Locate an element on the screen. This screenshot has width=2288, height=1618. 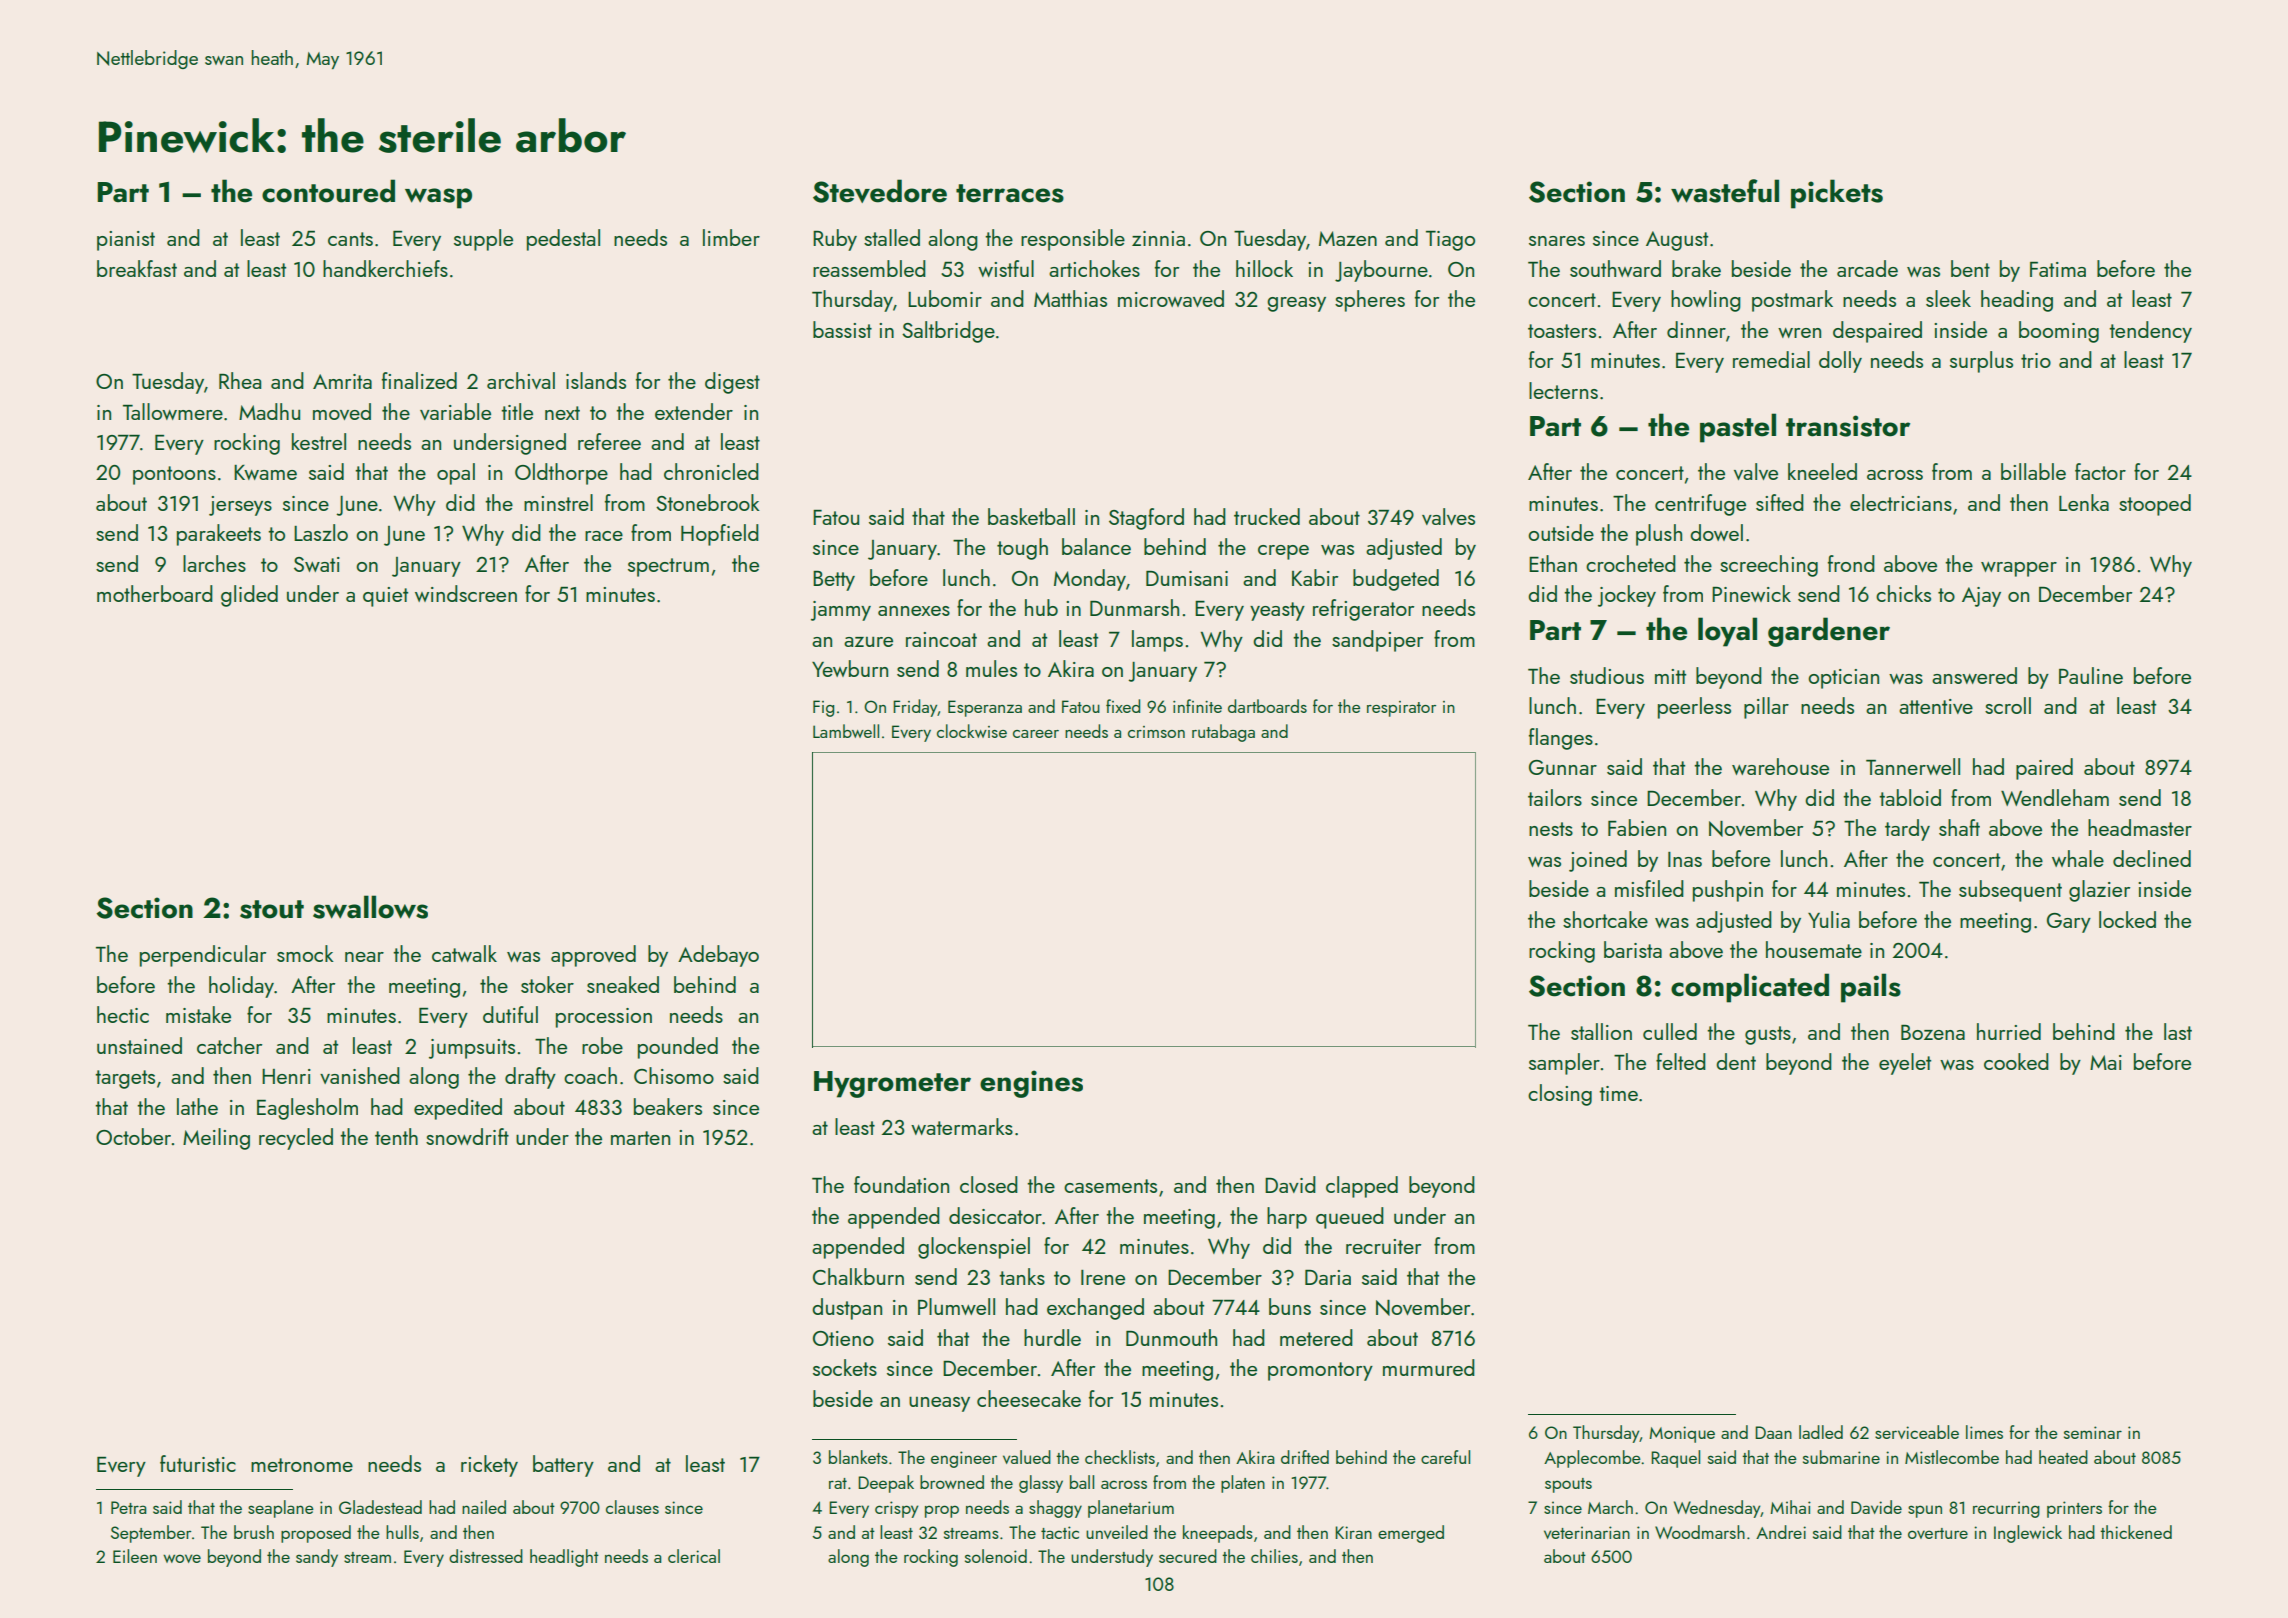
engines is located at coordinates (1031, 1084).
